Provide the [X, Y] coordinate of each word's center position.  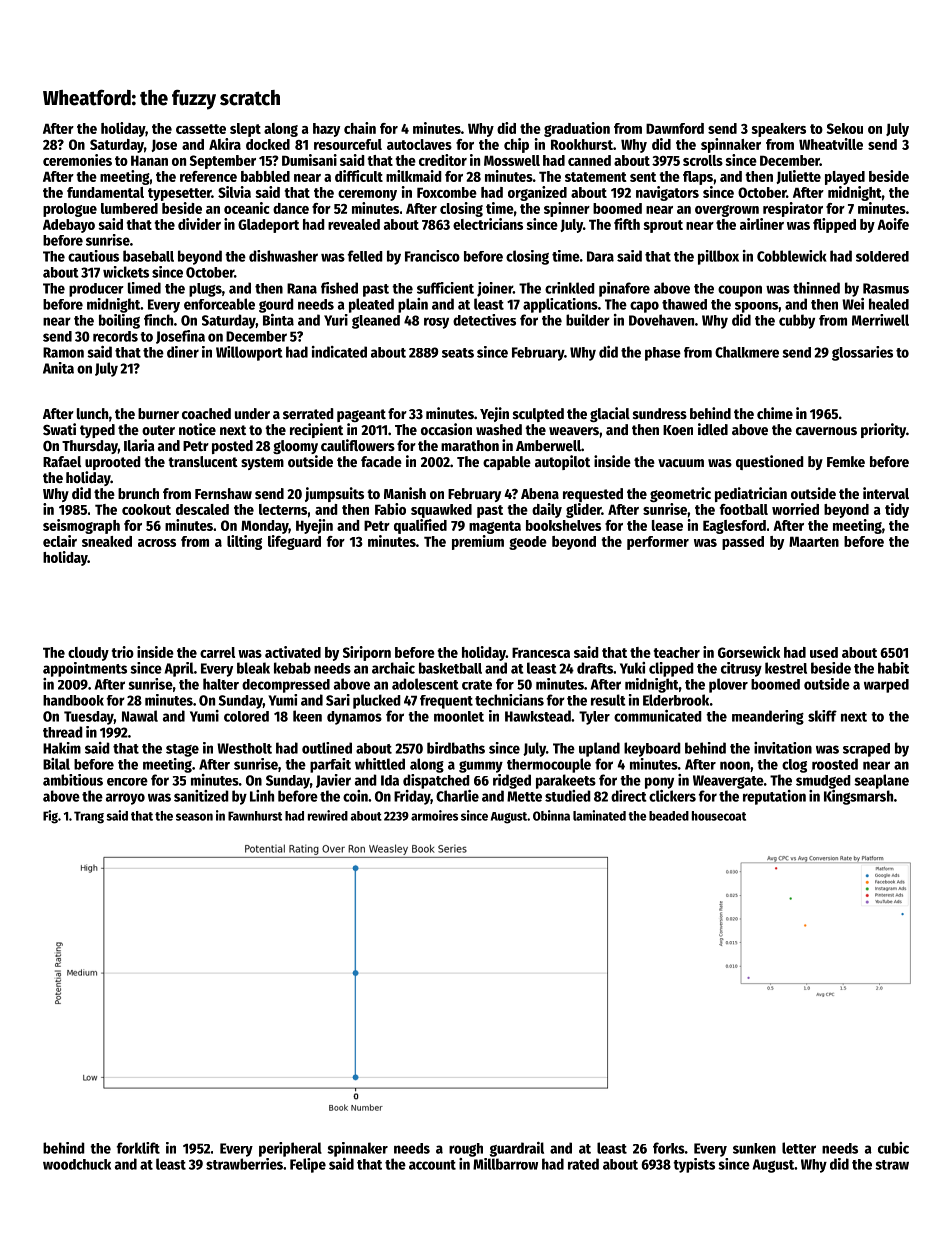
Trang [89, 817]
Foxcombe [447, 192]
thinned [816, 288]
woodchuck [77, 1164]
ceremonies [77, 160]
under [252, 413]
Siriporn [367, 653]
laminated [599, 815]
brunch [138, 493]
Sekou [845, 128]
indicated [339, 352]
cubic [893, 1148]
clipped [671, 669]
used [824, 652]
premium [478, 542]
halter [221, 684]
